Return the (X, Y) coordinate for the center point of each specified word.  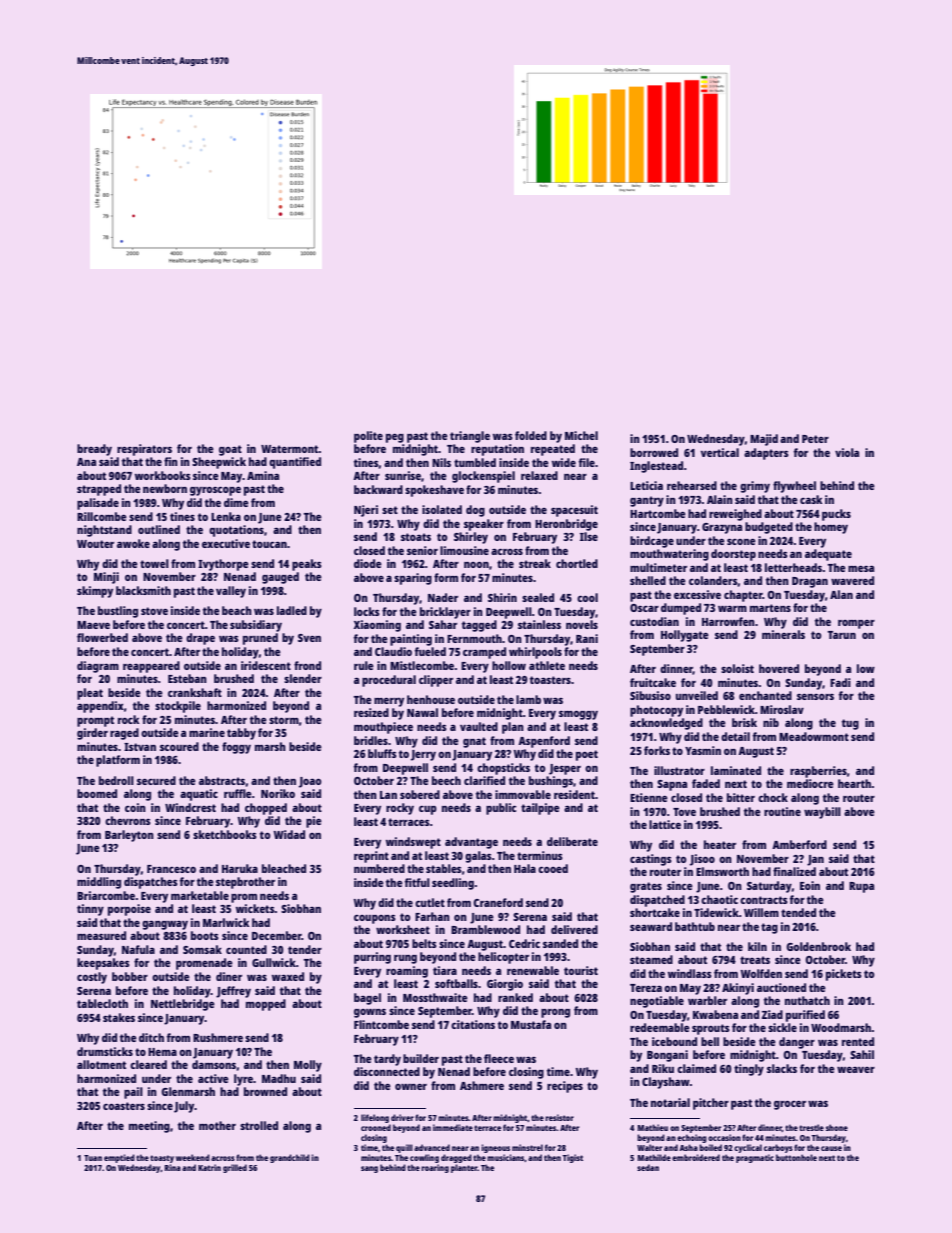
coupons (375, 919)
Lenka (226, 516)
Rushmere (218, 1037)
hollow (509, 665)
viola (847, 452)
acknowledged (666, 724)
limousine (464, 550)
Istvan (140, 747)
